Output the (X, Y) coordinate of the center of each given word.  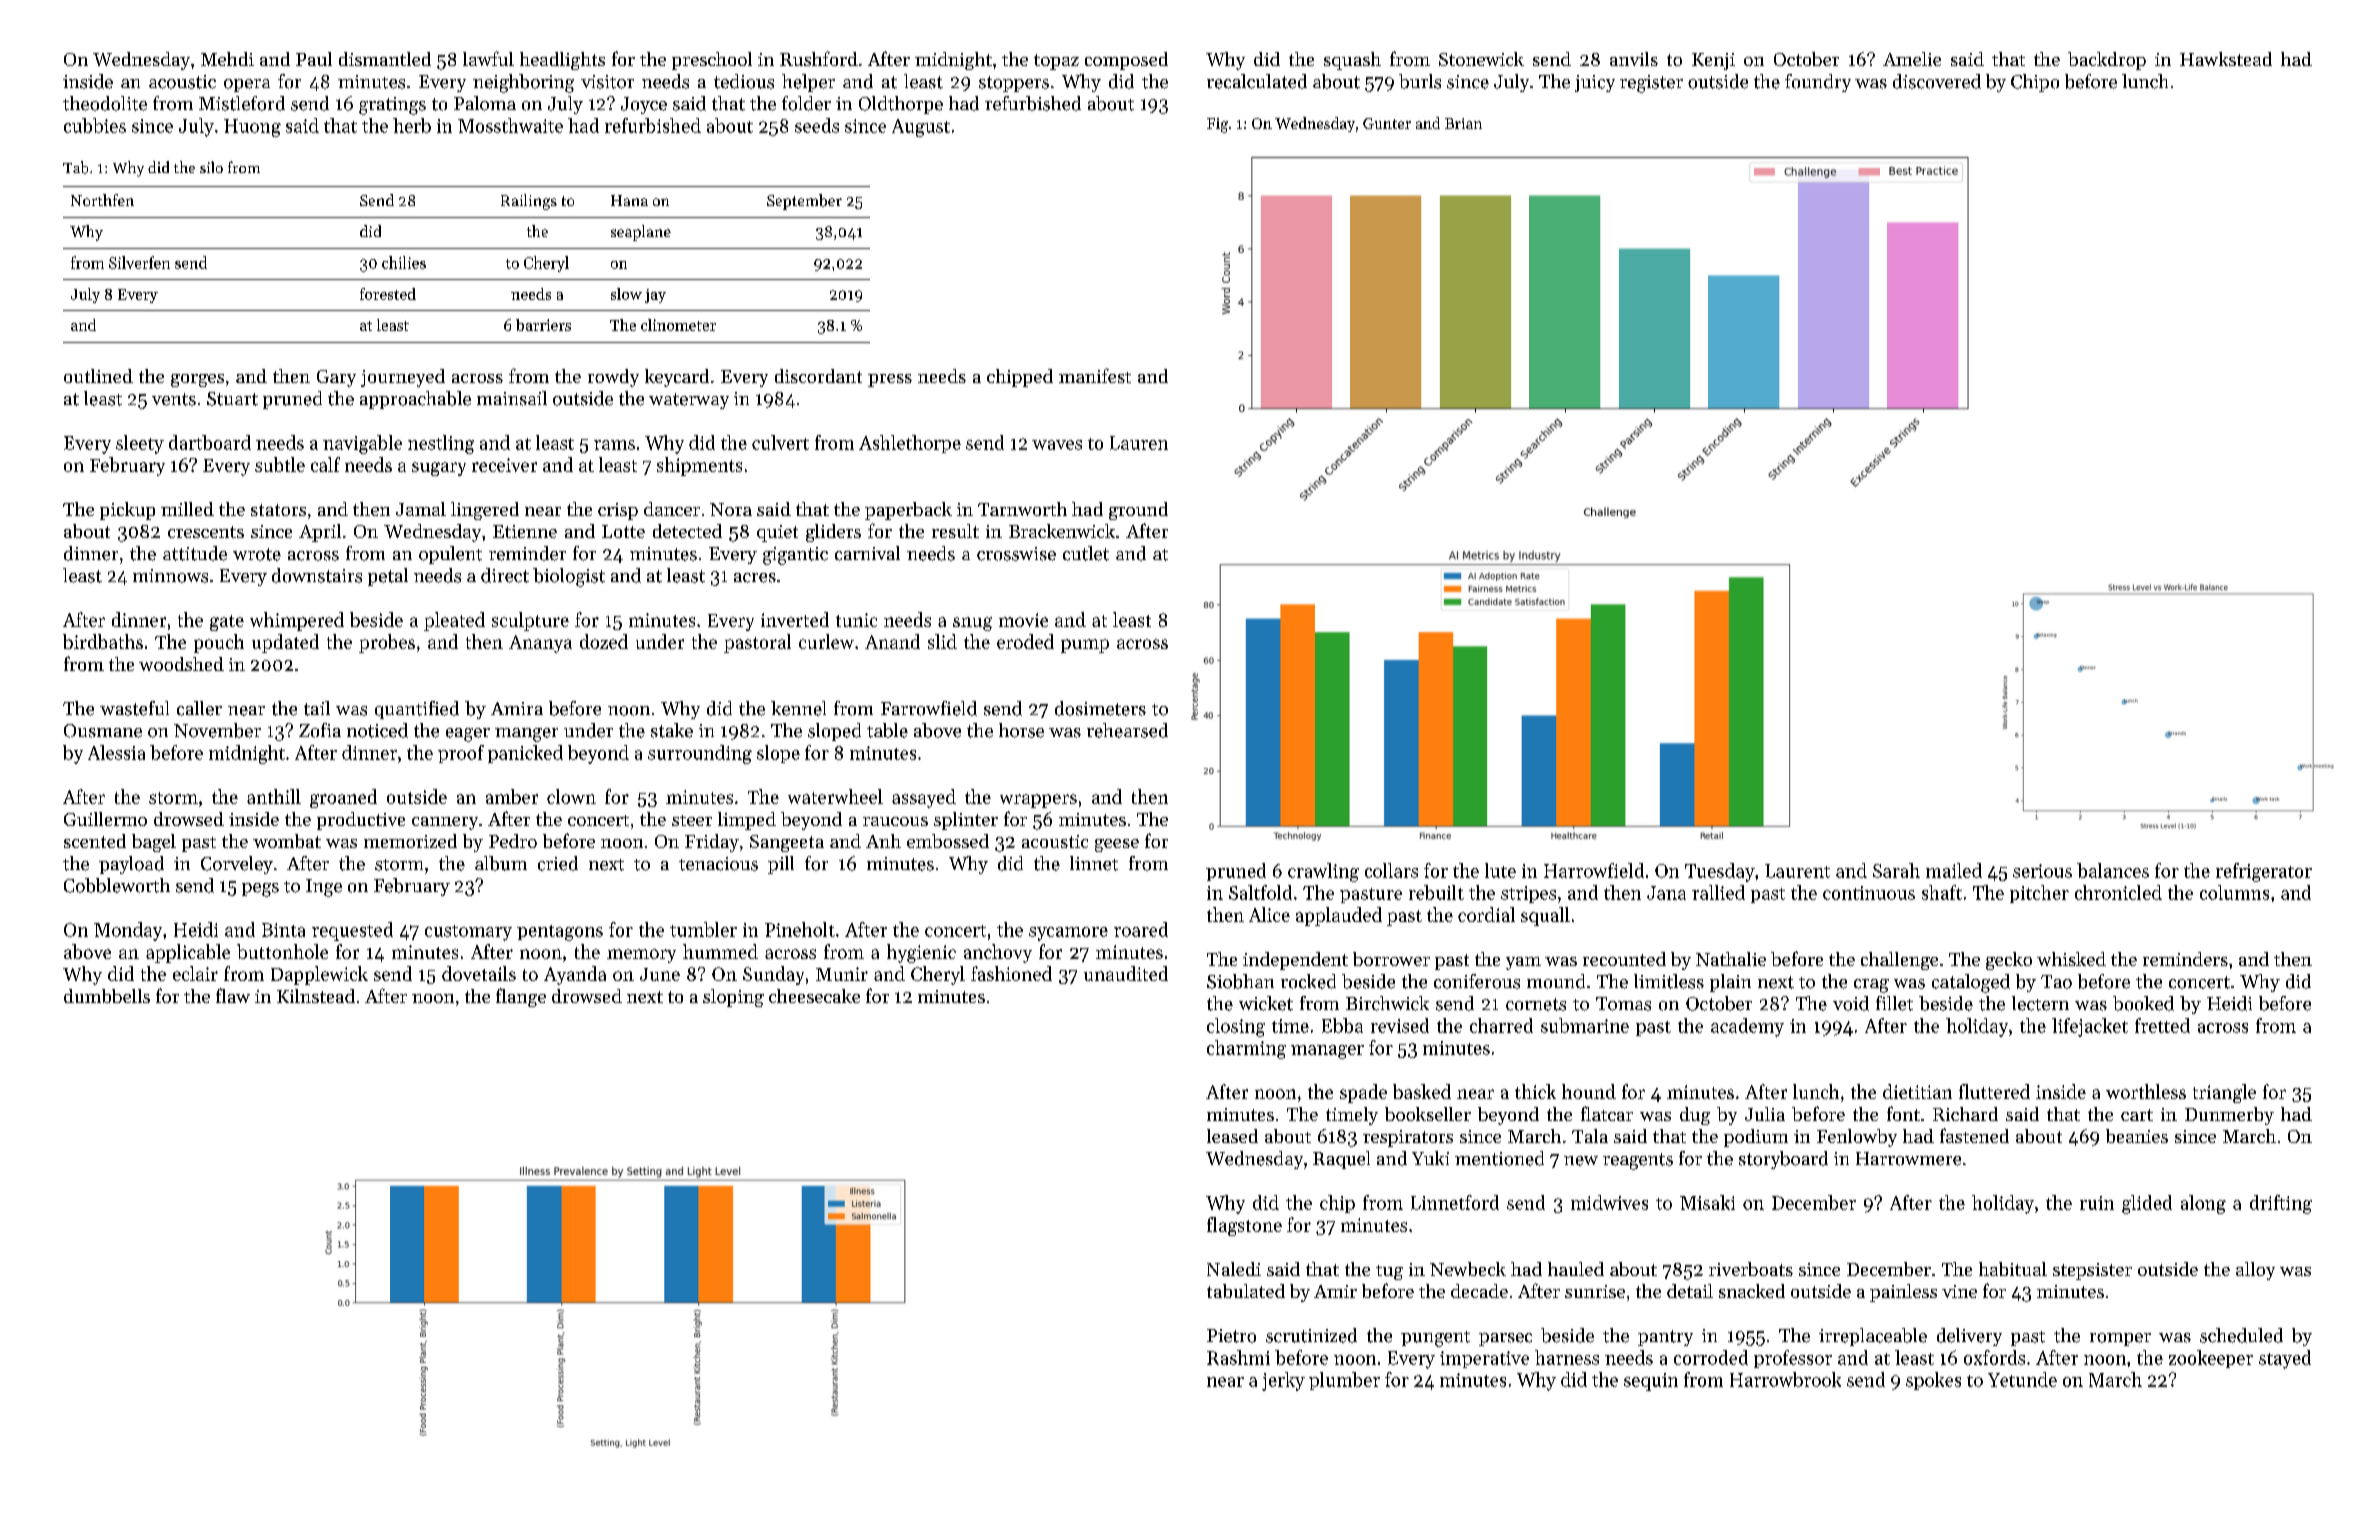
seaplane (641, 233)
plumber (1344, 1381)
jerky (1283, 1381)
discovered (1937, 81)
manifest (1095, 375)
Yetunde (2022, 1379)
